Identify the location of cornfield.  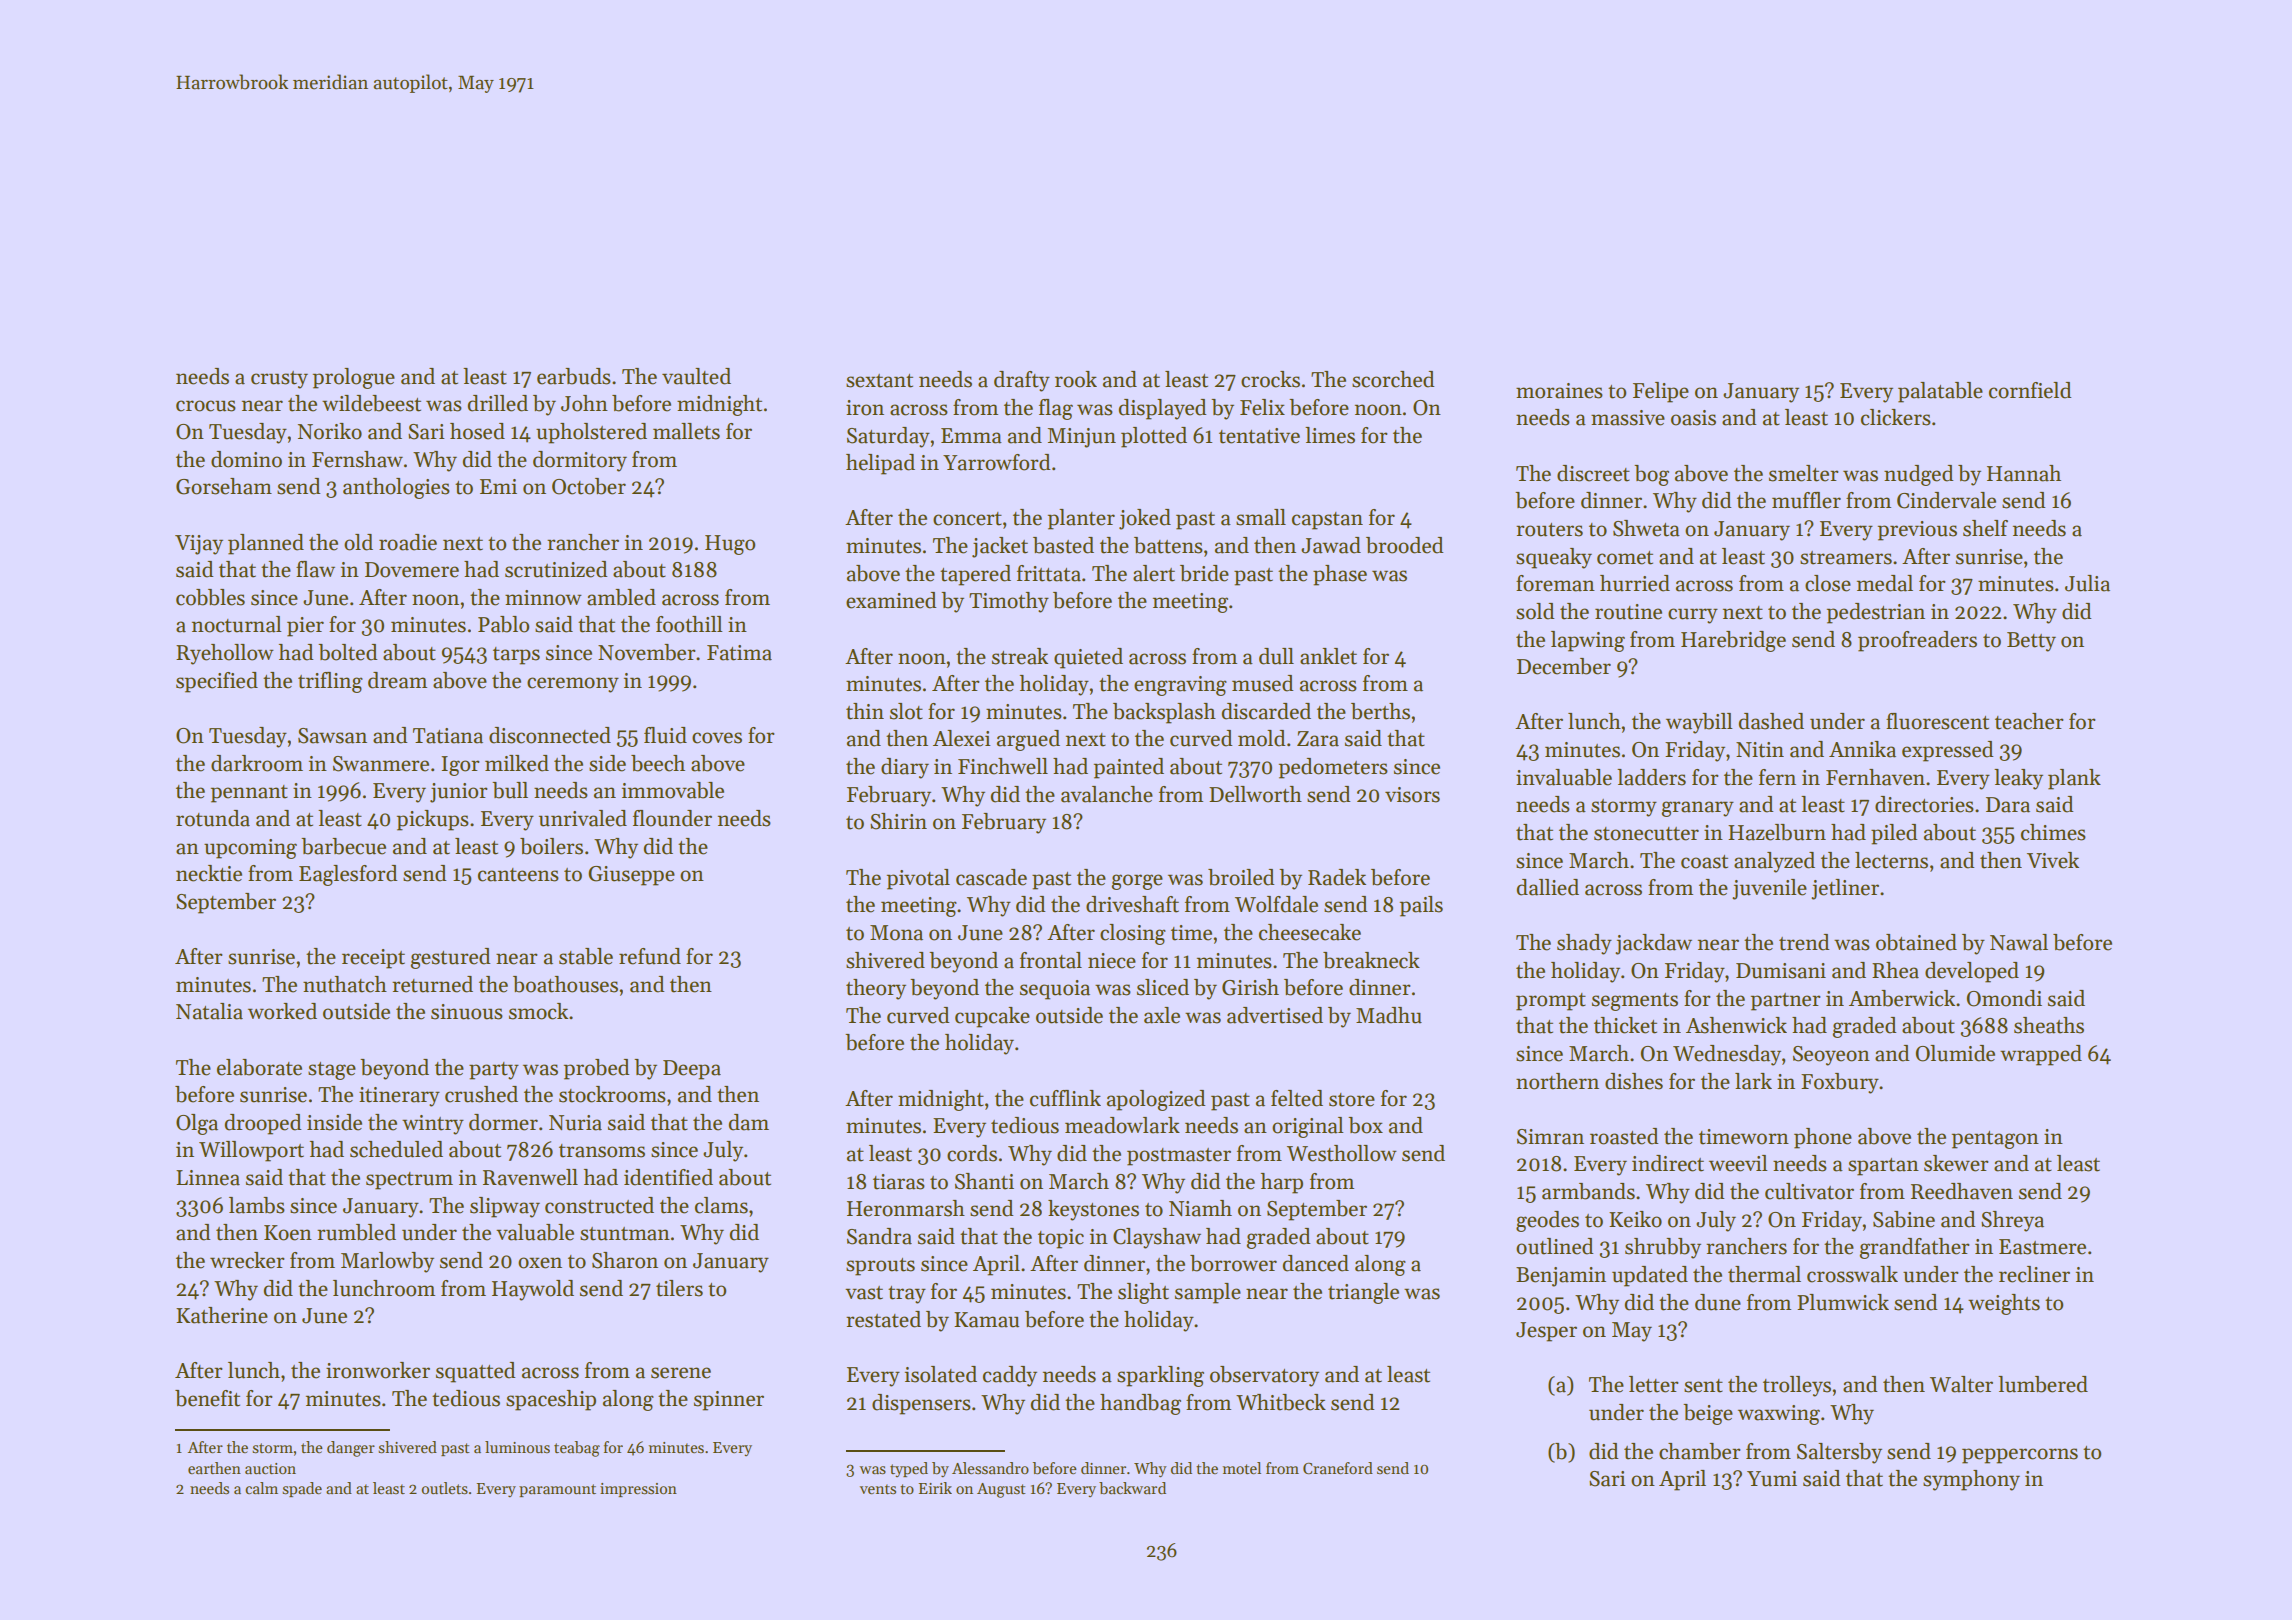
(2030, 390).
